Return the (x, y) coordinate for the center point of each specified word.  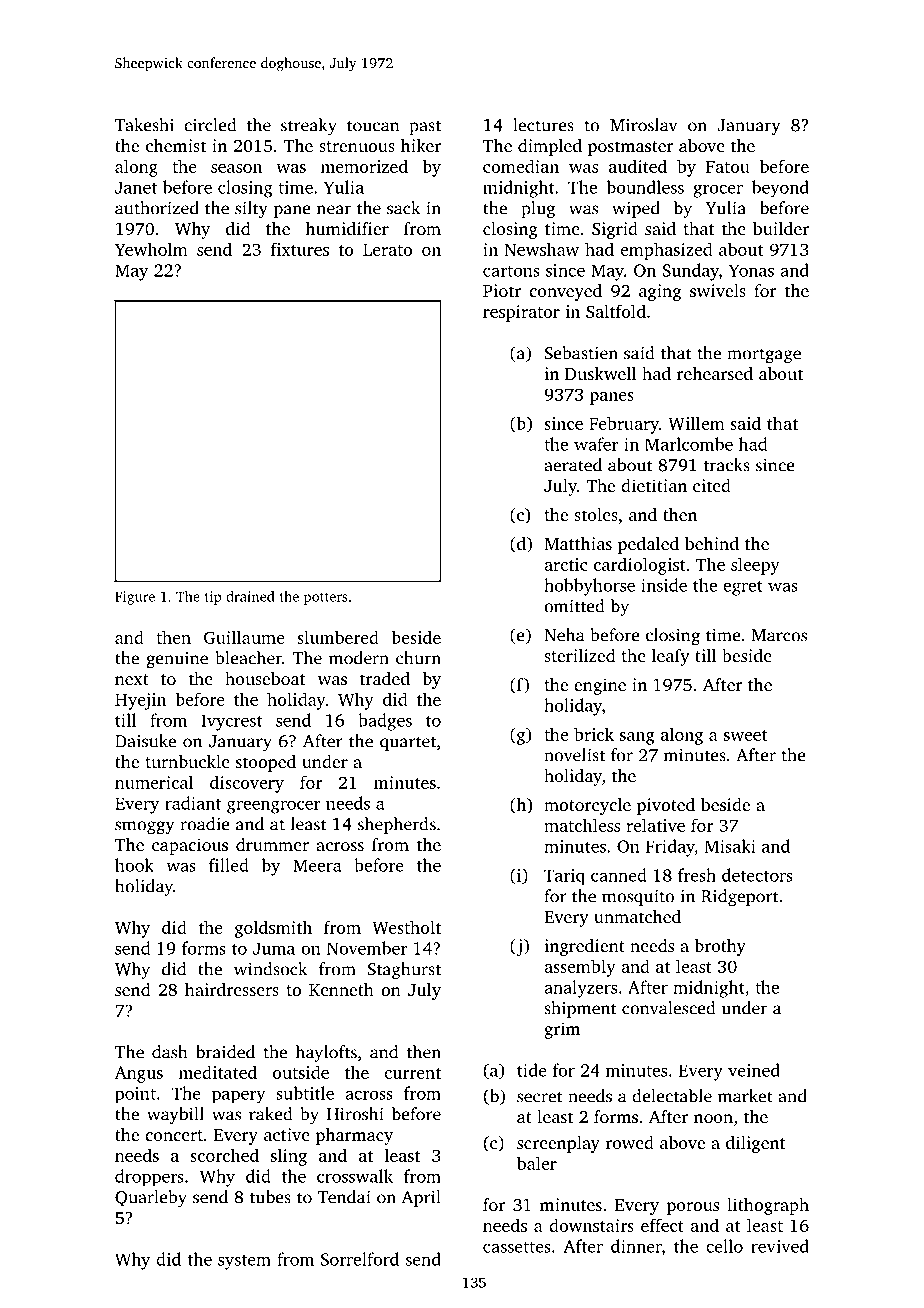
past (425, 127)
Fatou (728, 167)
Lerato (387, 250)
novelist (574, 755)
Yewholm (151, 249)
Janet (136, 187)
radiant (193, 803)
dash (170, 1052)
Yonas (751, 270)
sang (637, 738)
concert (174, 1135)
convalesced (669, 1008)
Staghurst (404, 971)
